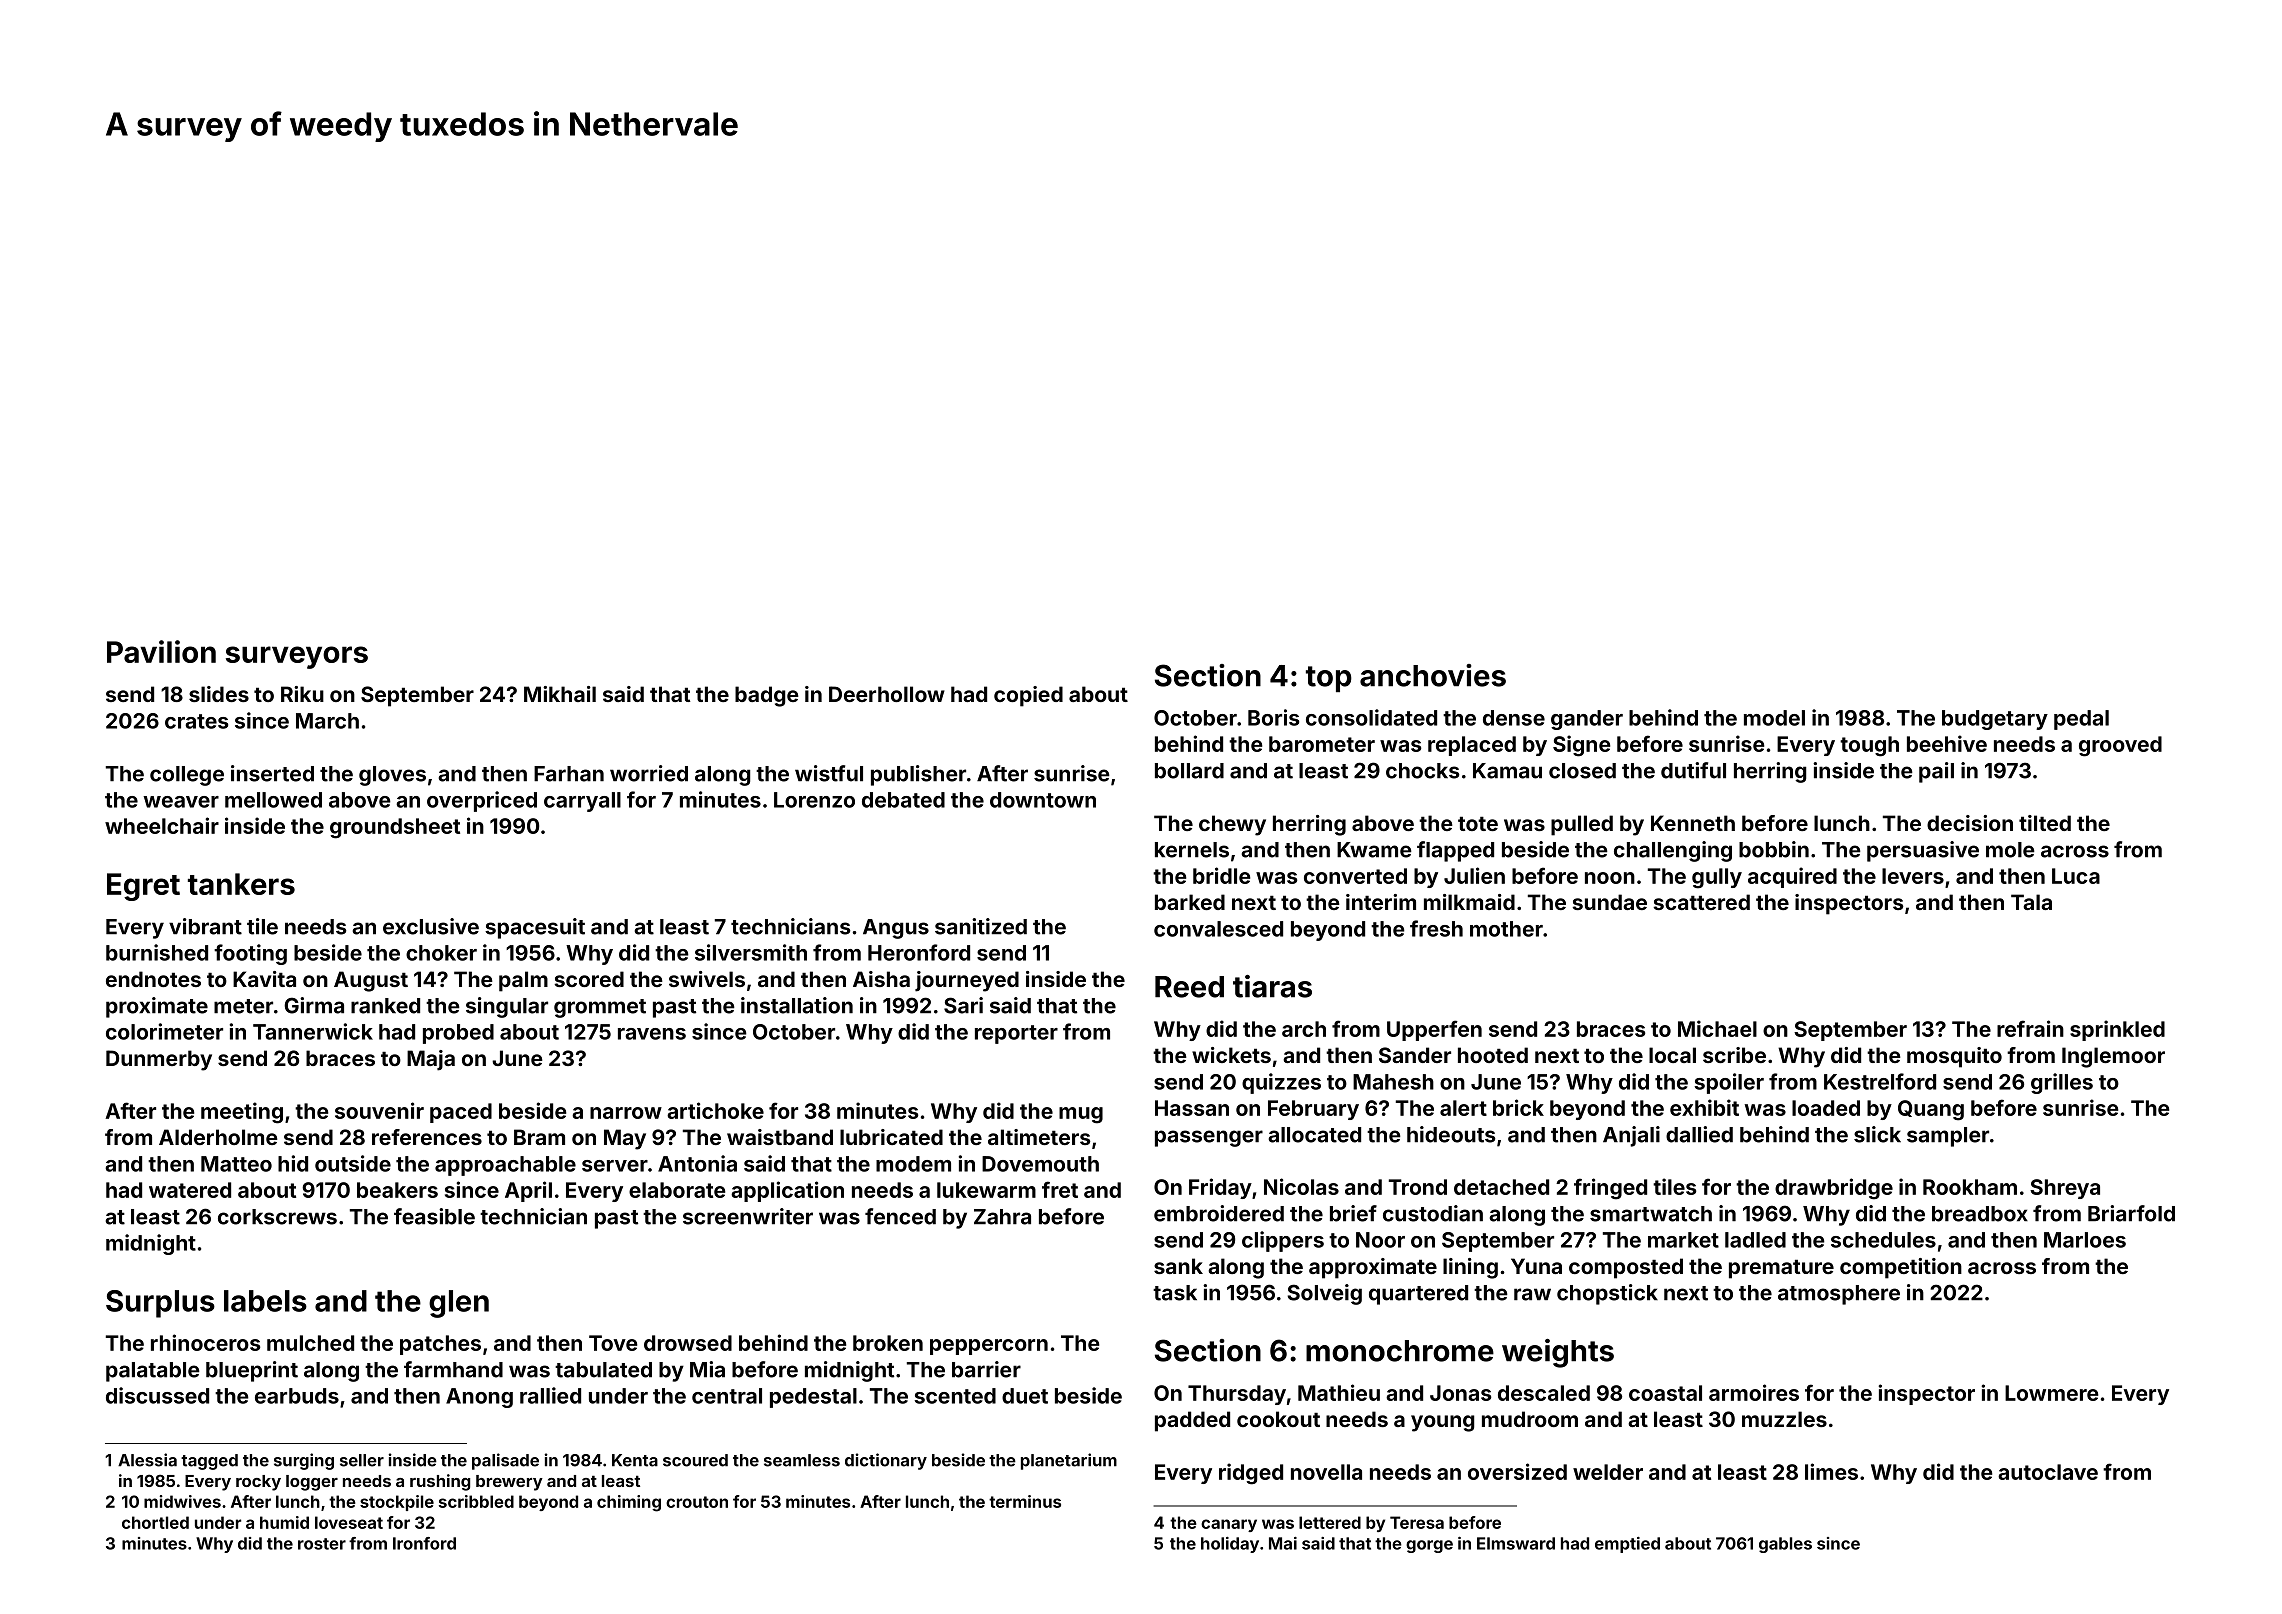 Image resolution: width=2282 pixels, height=1614 pixels. Describe the element at coordinates (707, 979) in the image. I see `swivels` at that location.
